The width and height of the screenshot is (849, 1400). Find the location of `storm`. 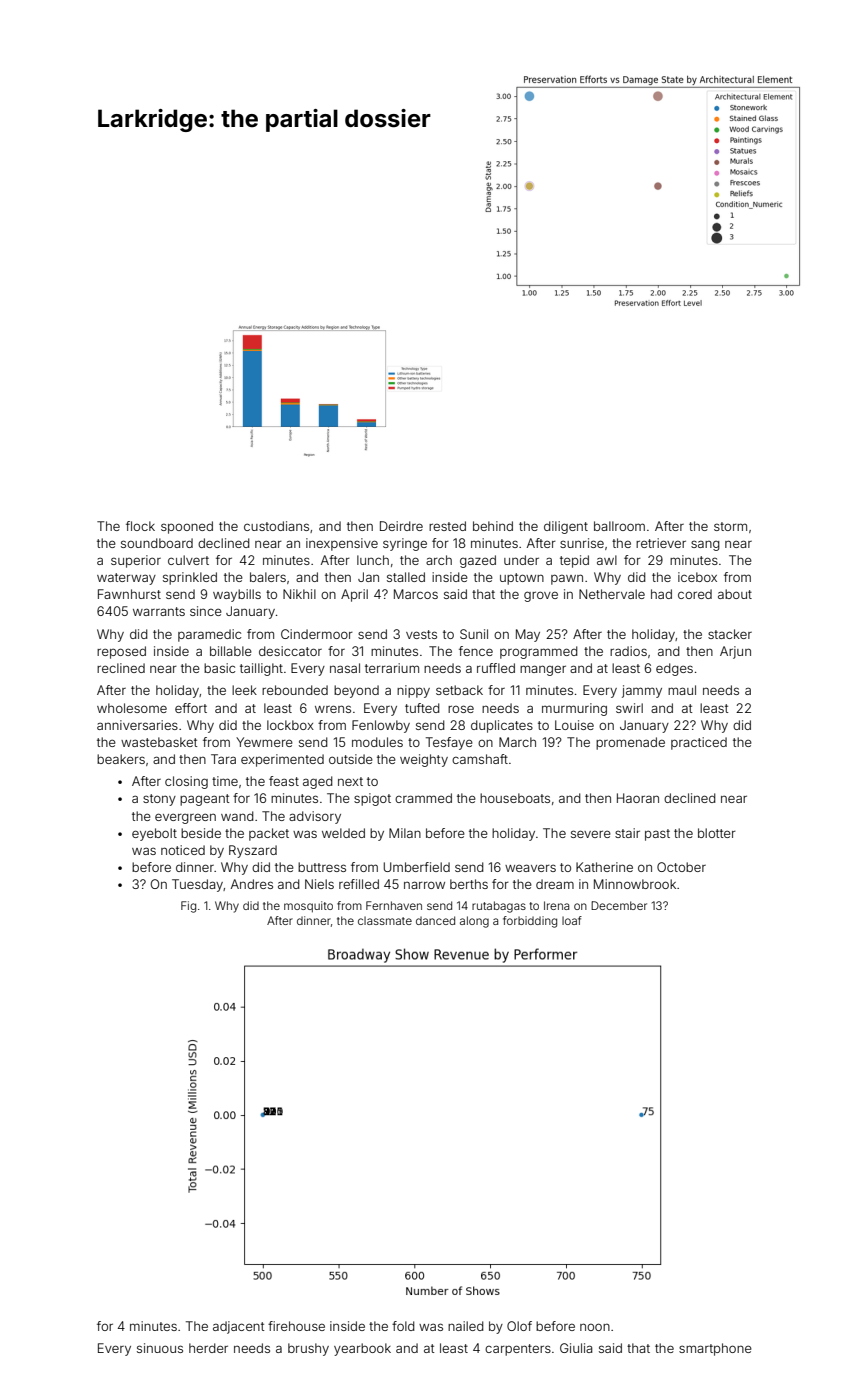

storm is located at coordinates (730, 526).
